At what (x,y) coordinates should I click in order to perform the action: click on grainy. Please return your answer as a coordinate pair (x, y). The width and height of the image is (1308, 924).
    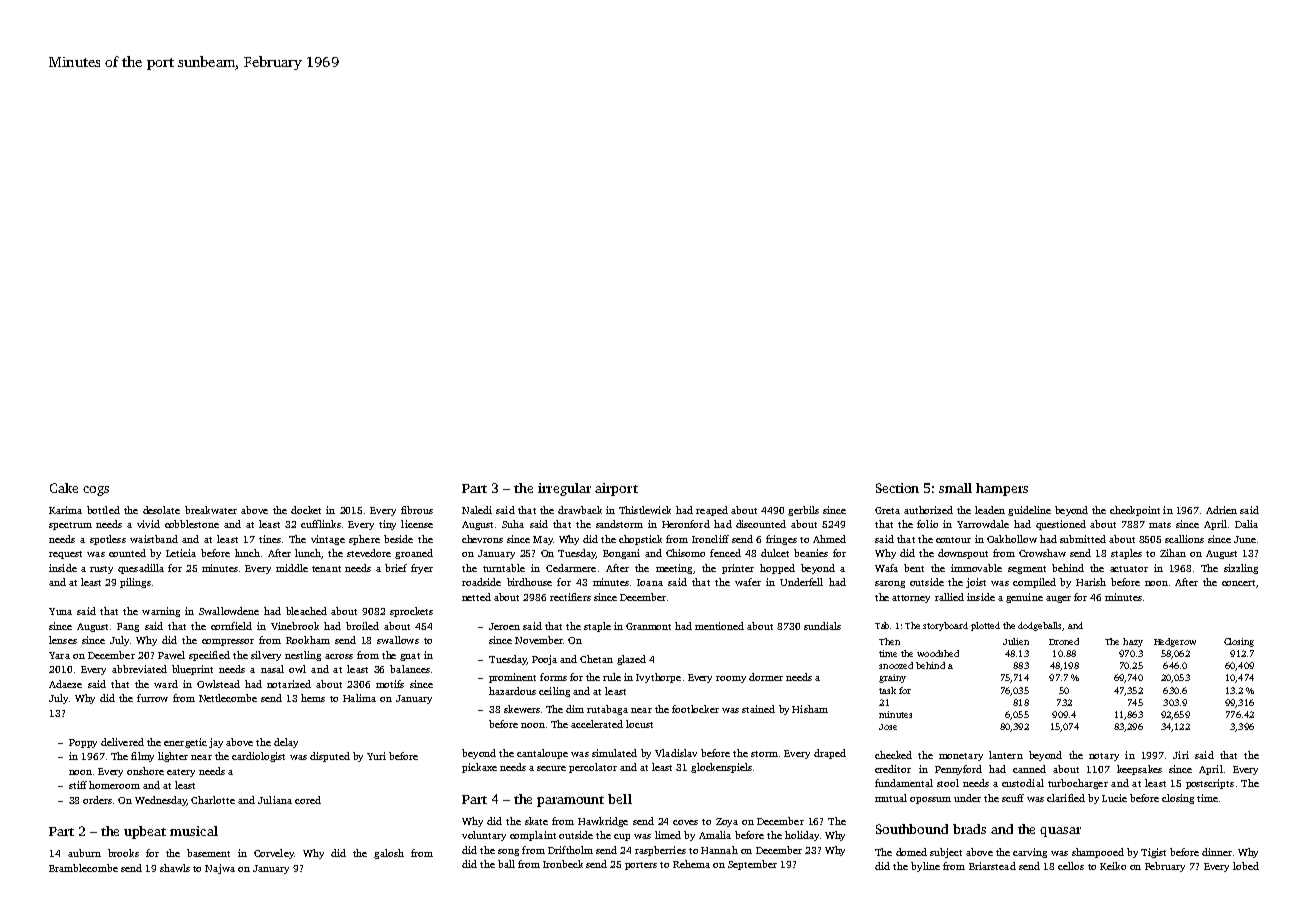
    Looking at the image, I should click on (892, 678).
